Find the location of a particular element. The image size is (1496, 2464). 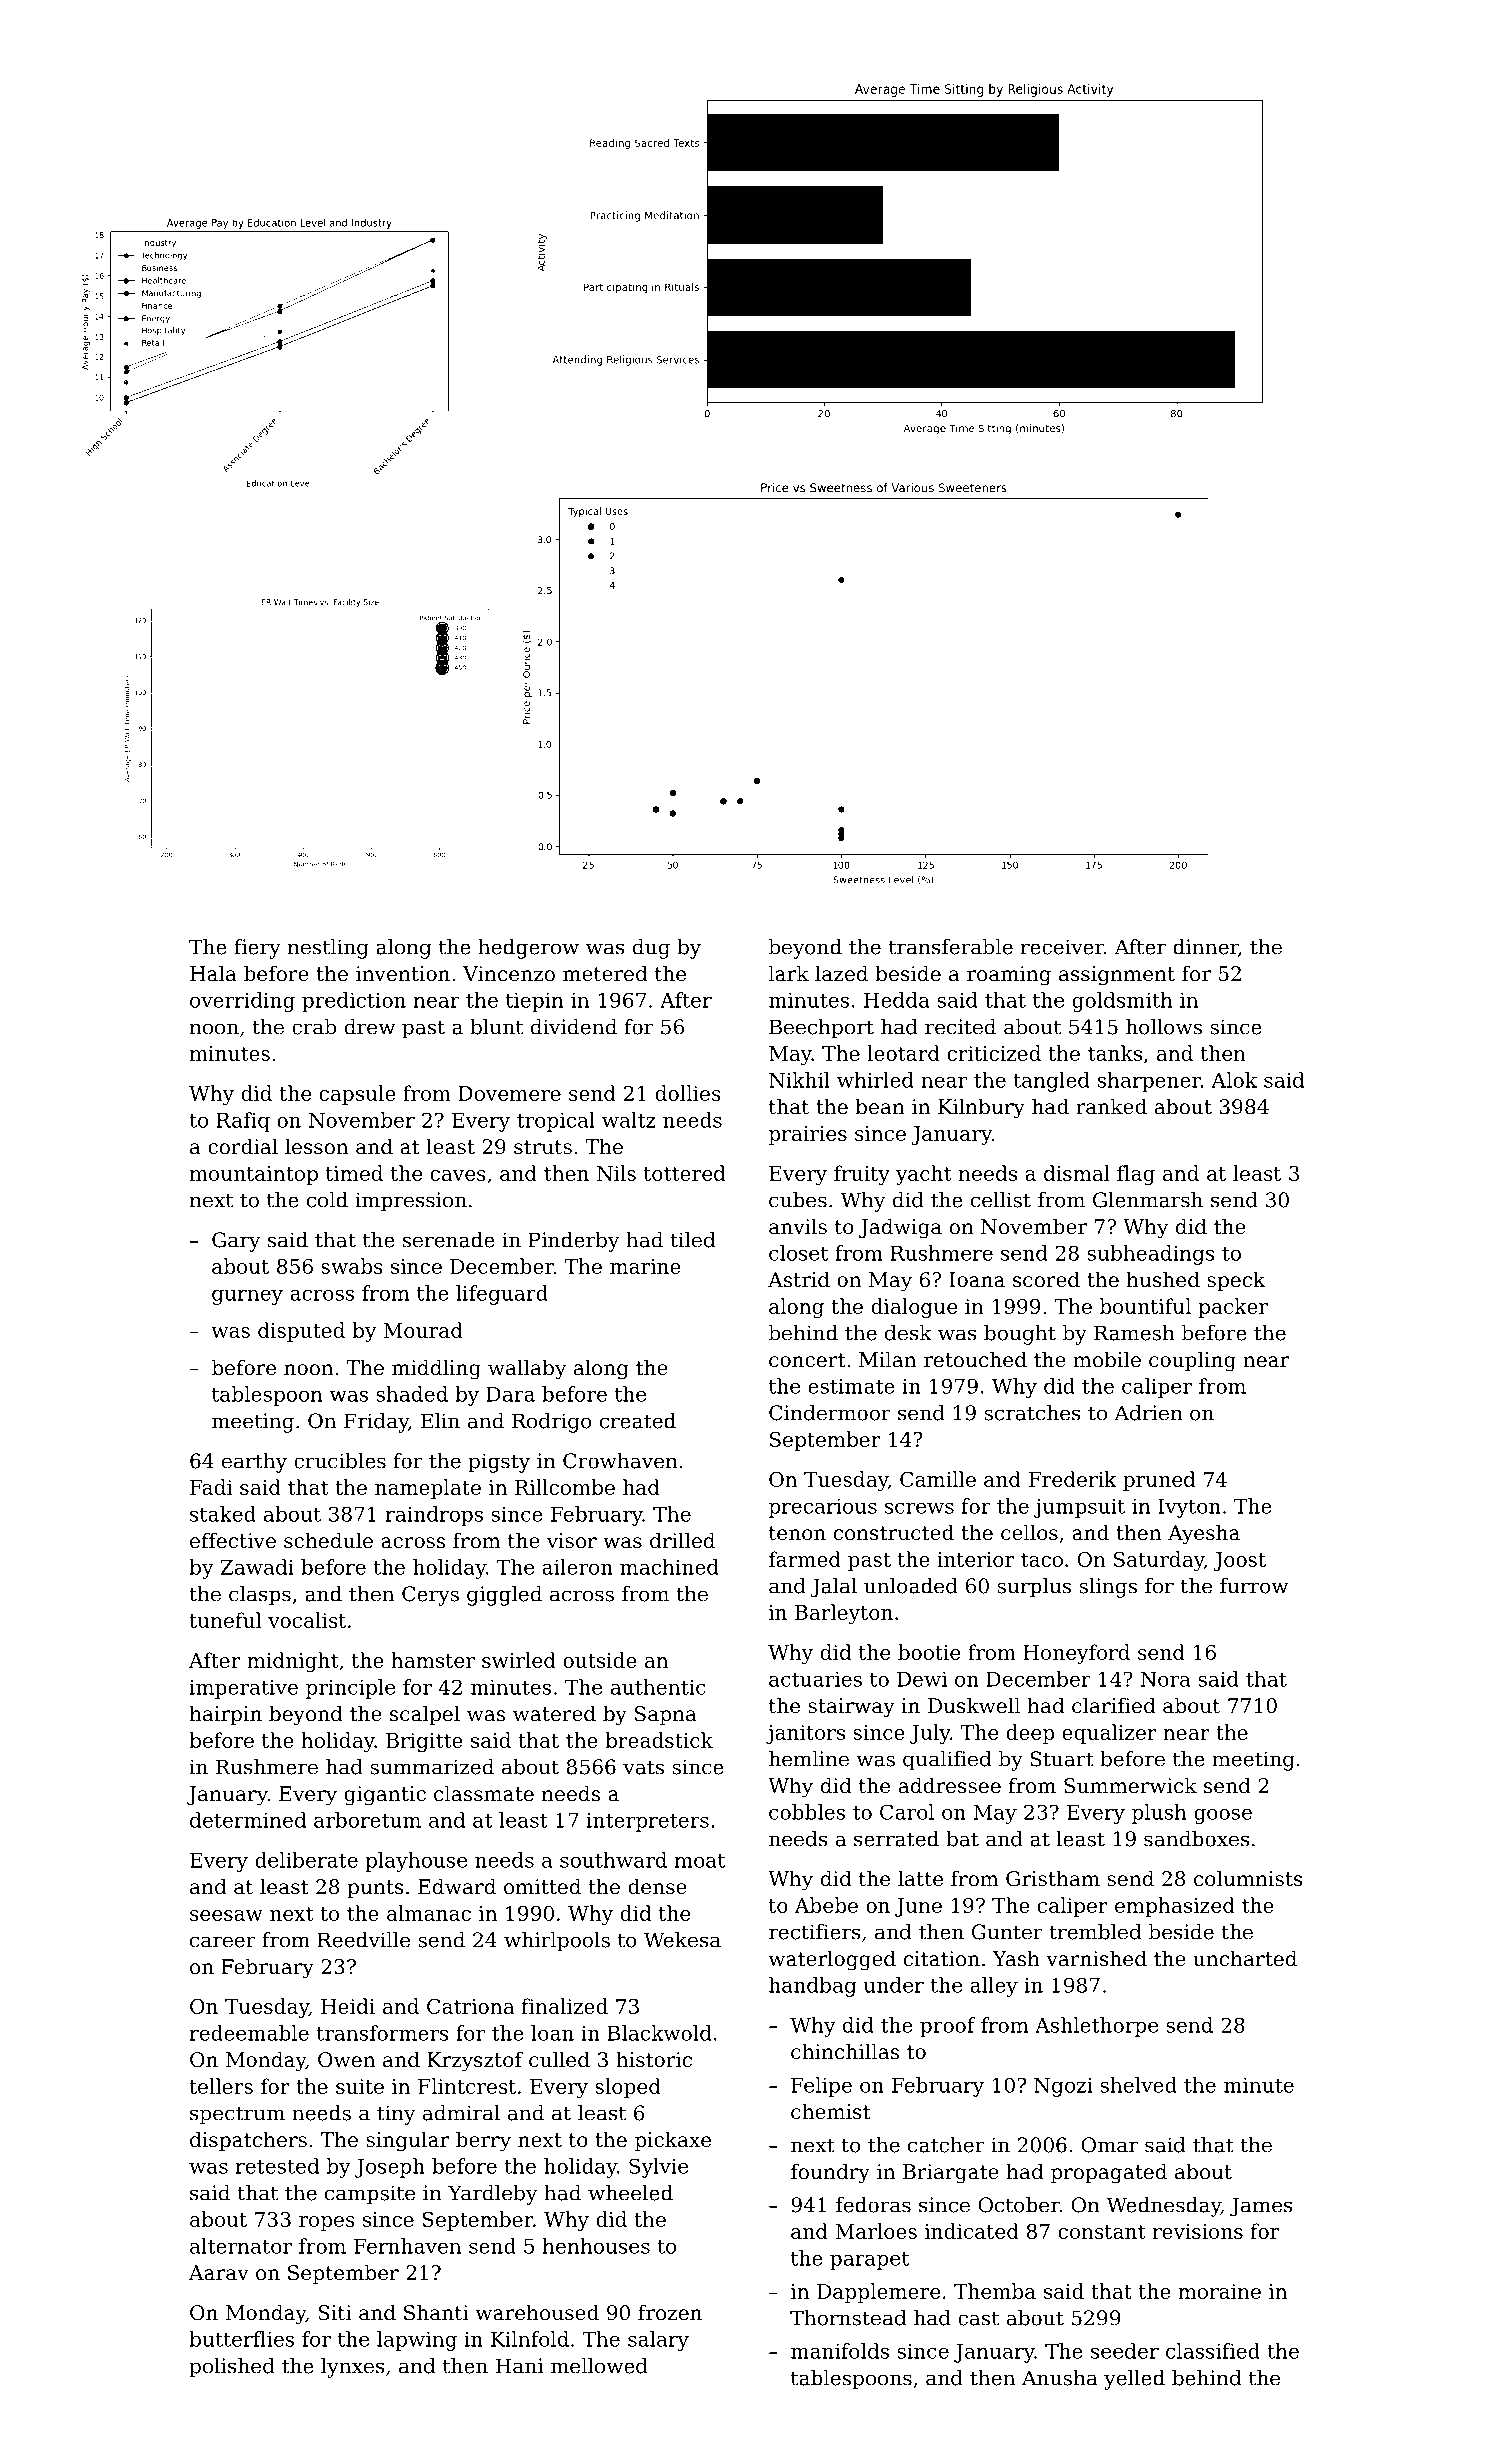

crucibles is located at coordinates (340, 1461).
